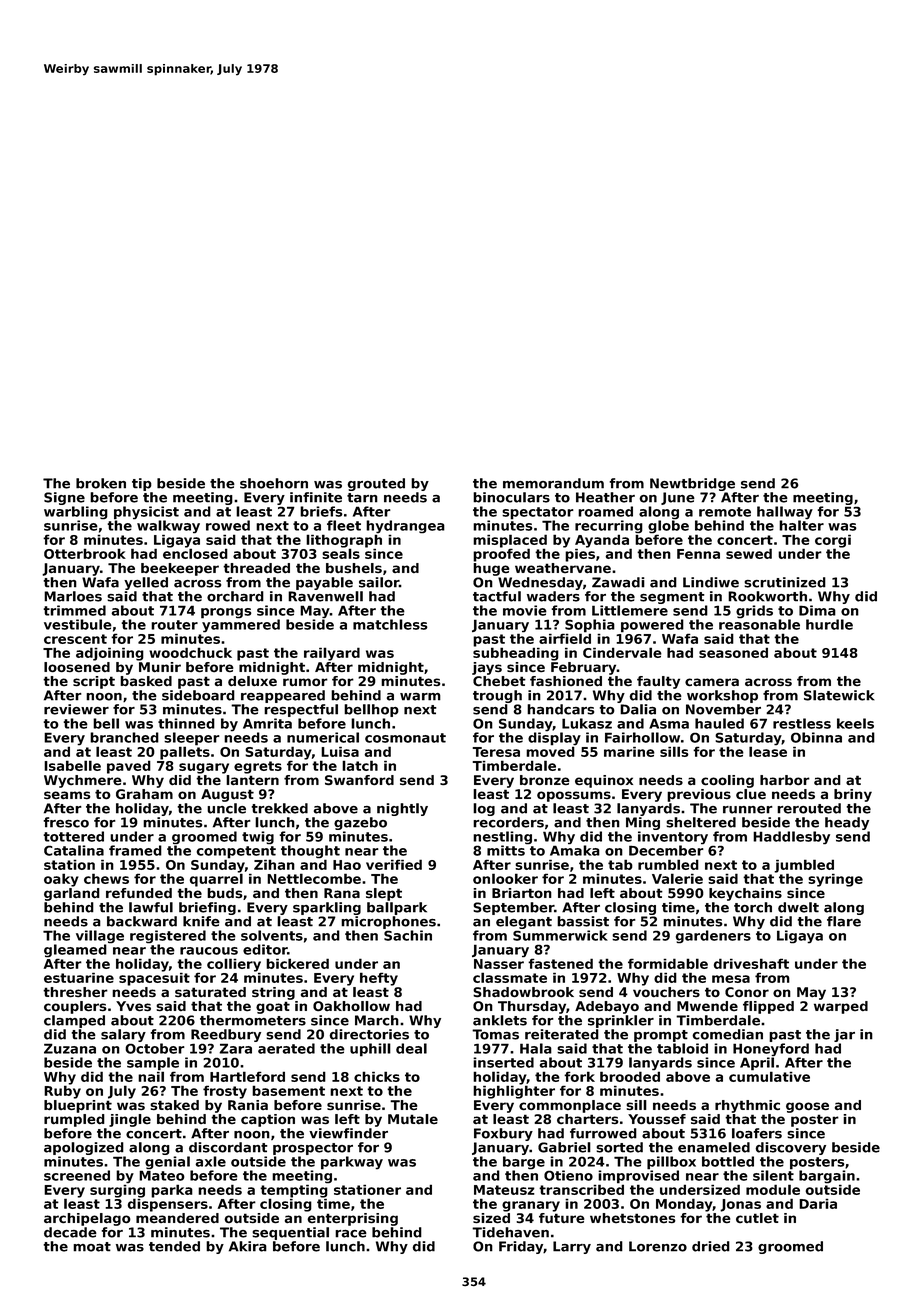  Describe the element at coordinates (225, 893) in the page. I see `buds` at that location.
